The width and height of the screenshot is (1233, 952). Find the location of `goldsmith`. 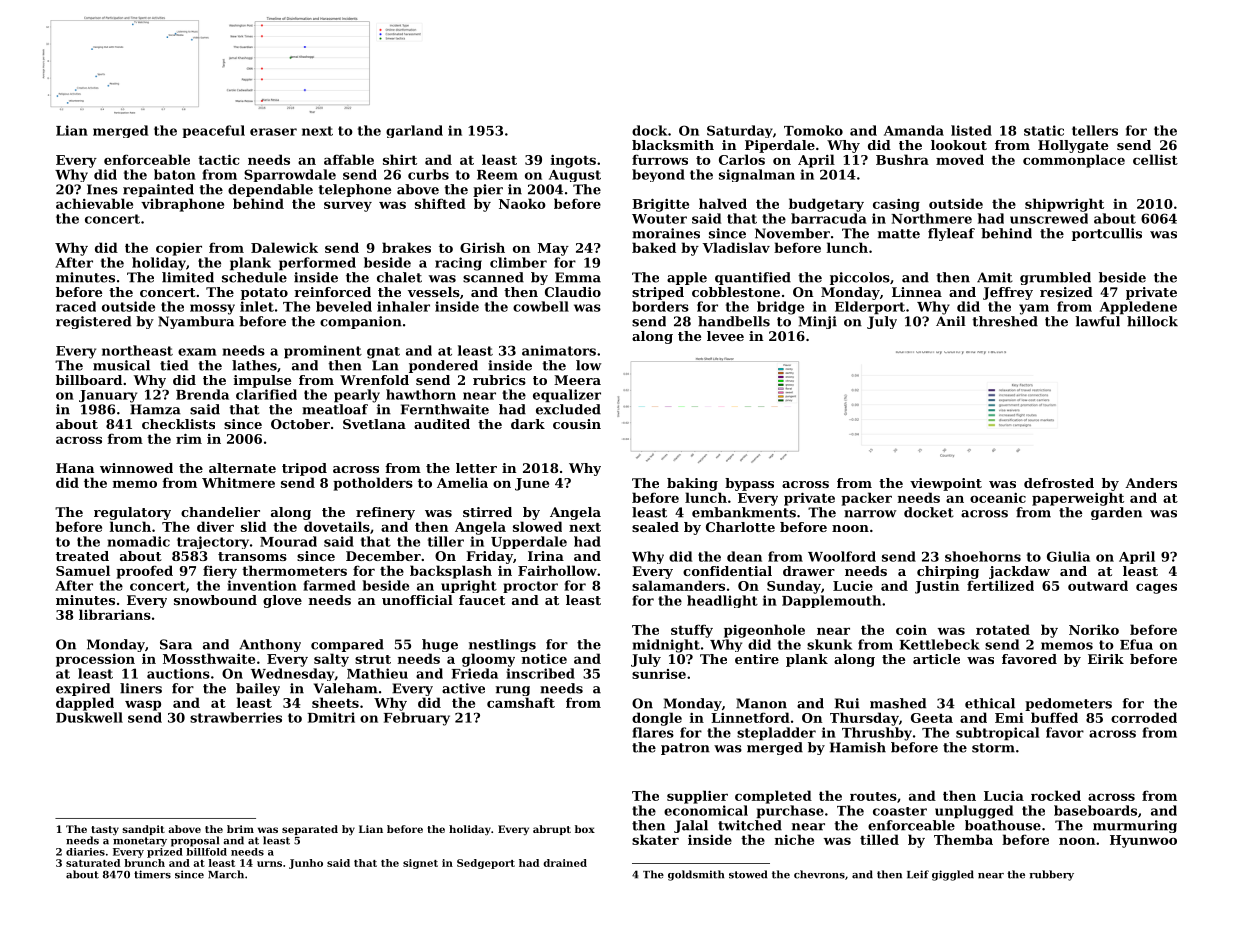

goldsmith is located at coordinates (696, 875).
